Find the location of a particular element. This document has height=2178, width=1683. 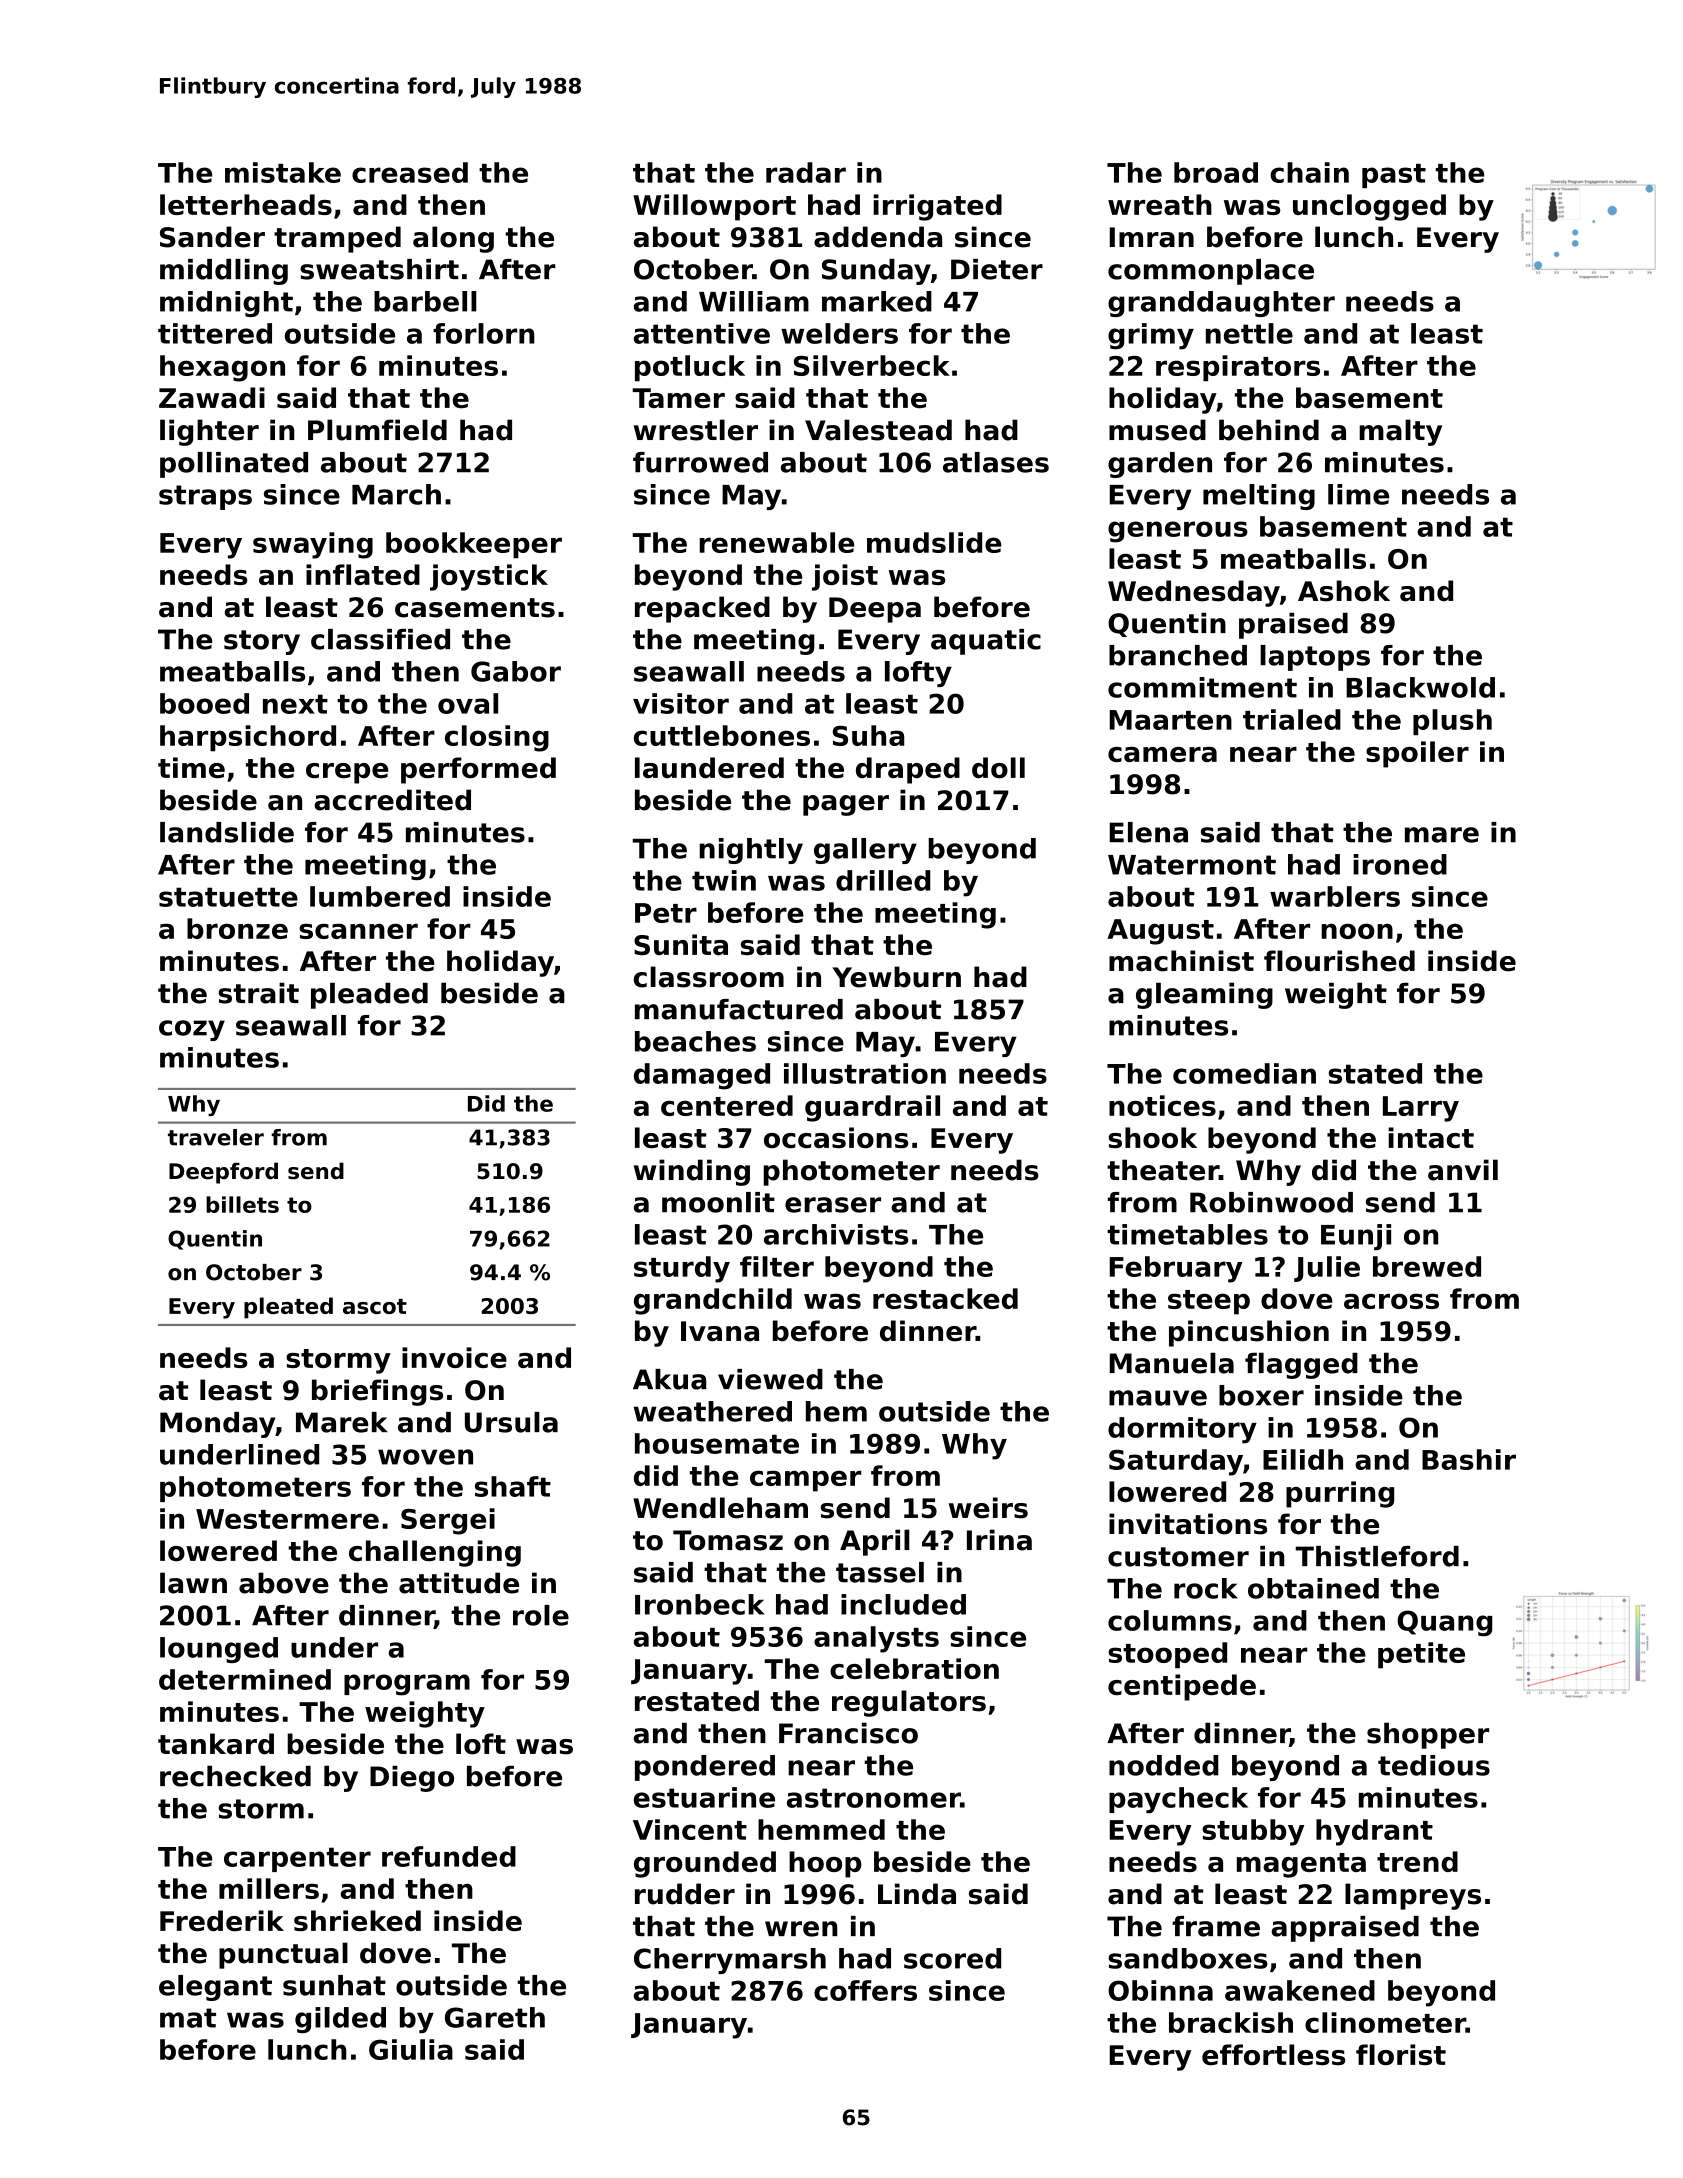

radar is located at coordinates (806, 172).
